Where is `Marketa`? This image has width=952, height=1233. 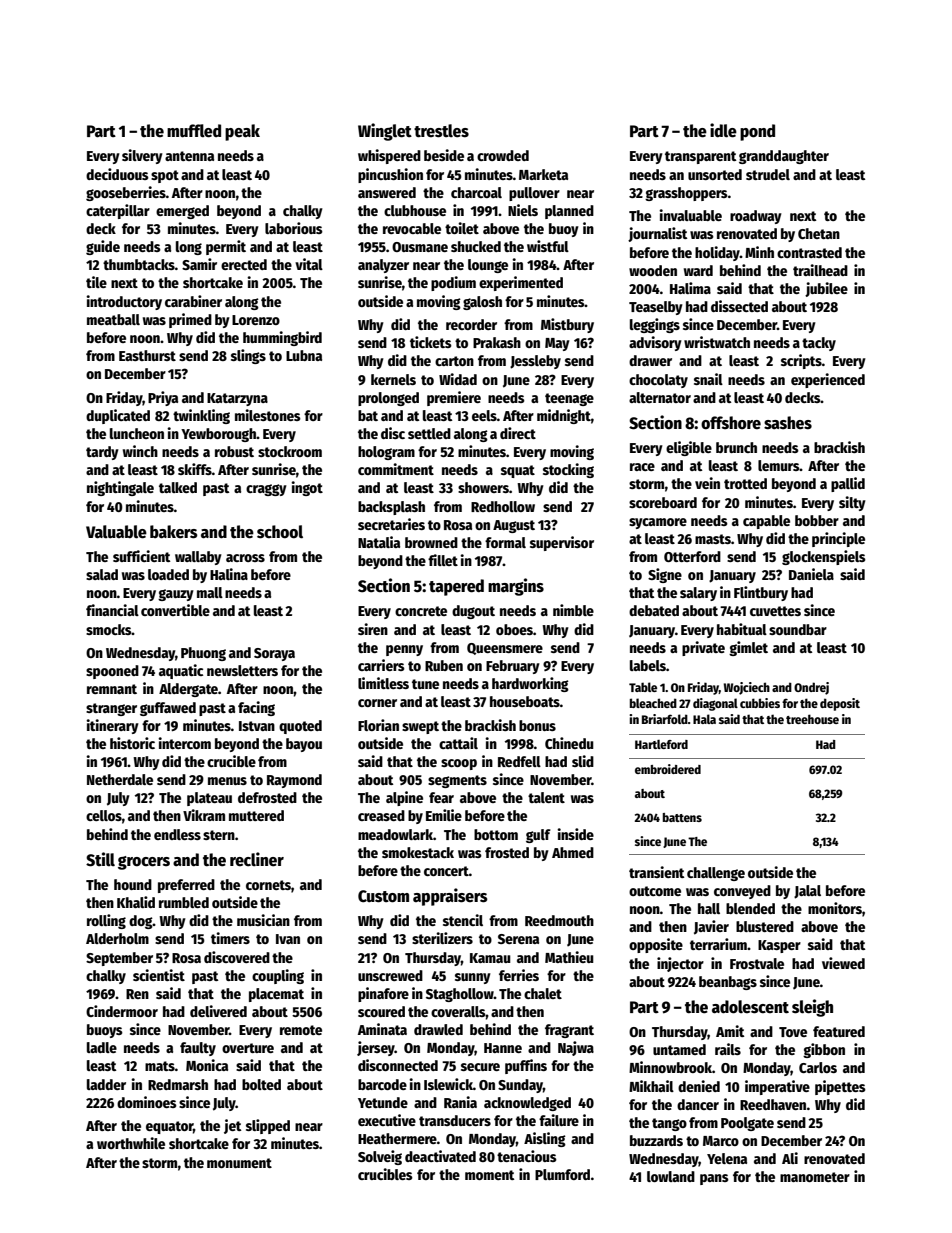
Marketa is located at coordinates (543, 174).
